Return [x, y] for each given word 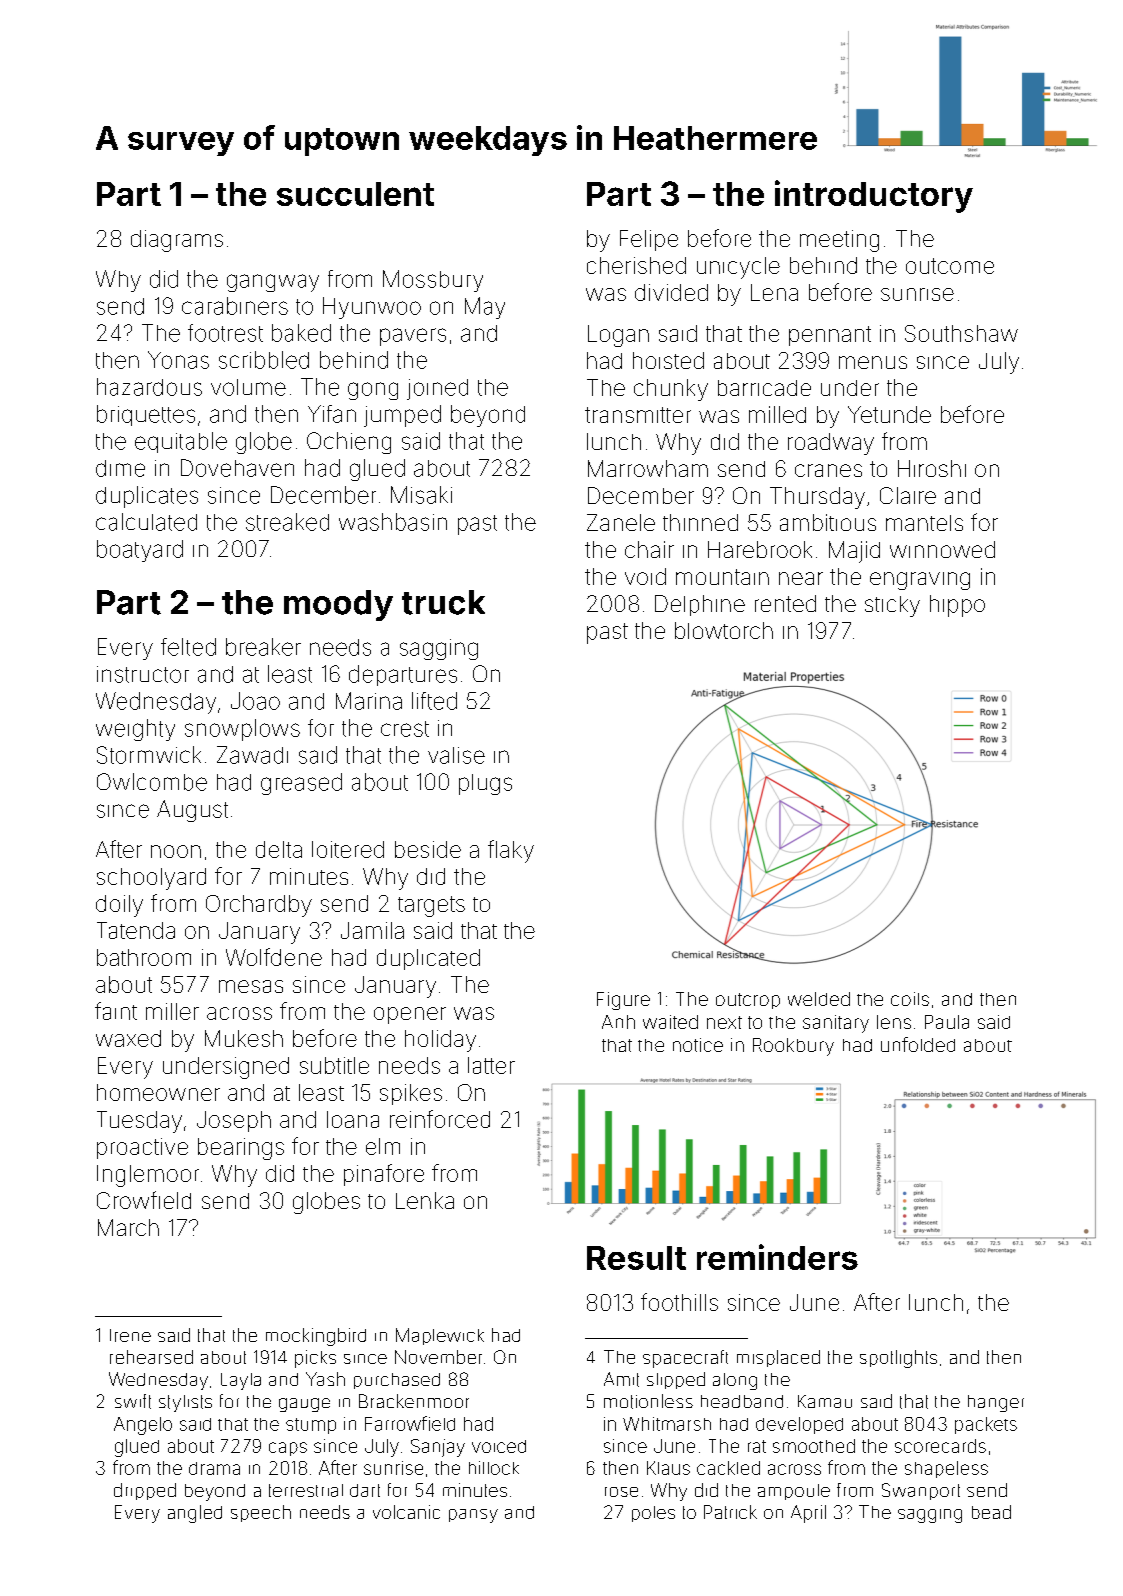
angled [195, 1514]
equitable [181, 442]
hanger [996, 1403]
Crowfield [144, 1200]
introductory [874, 196]
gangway [273, 283]
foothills [679, 1302]
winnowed [942, 549]
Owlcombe [152, 782]
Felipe [649, 240]
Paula [947, 1022]
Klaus [668, 1468]
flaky [511, 851]
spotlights [898, 1359]
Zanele [621, 522]
